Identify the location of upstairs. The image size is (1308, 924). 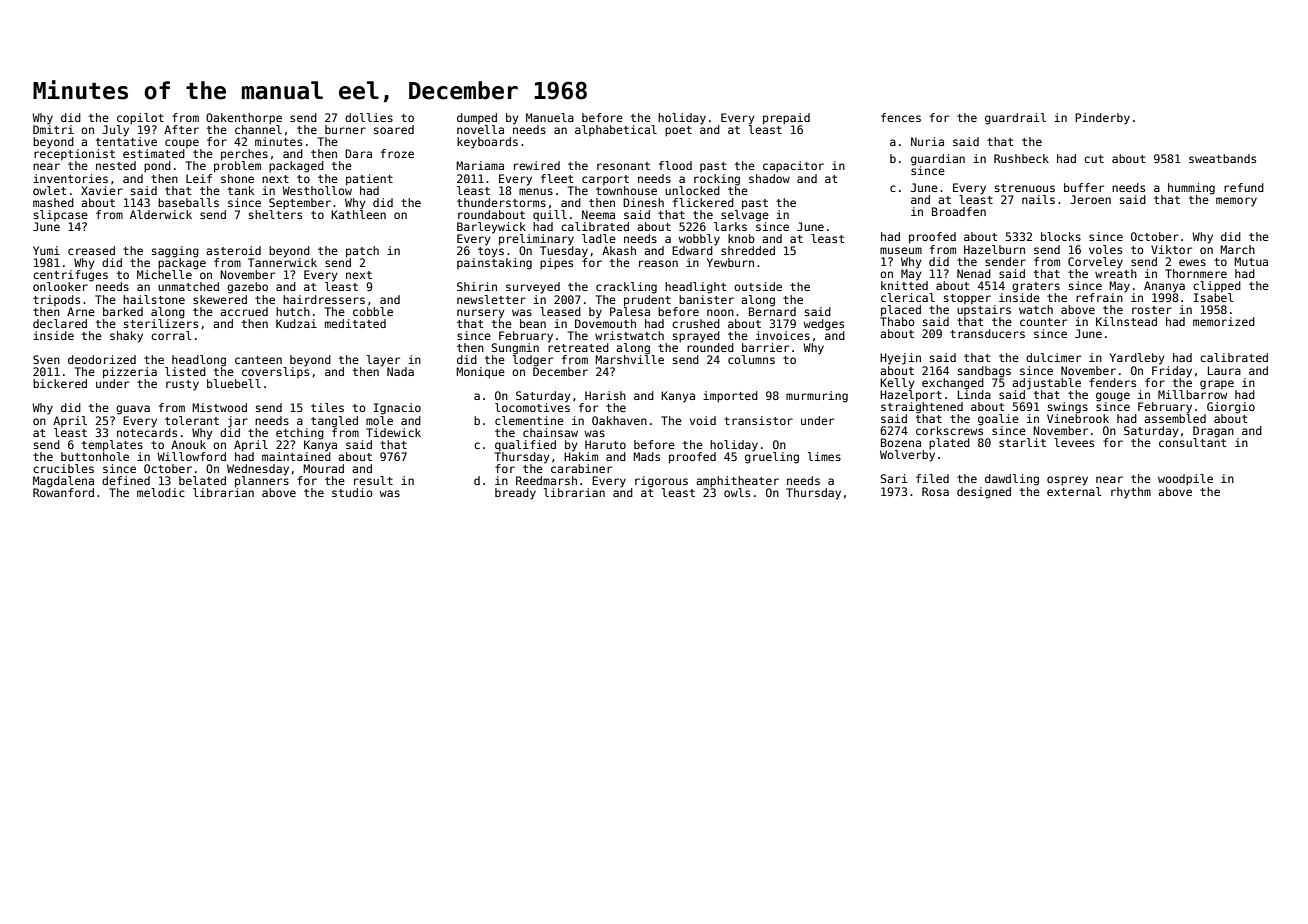
(984, 310).
